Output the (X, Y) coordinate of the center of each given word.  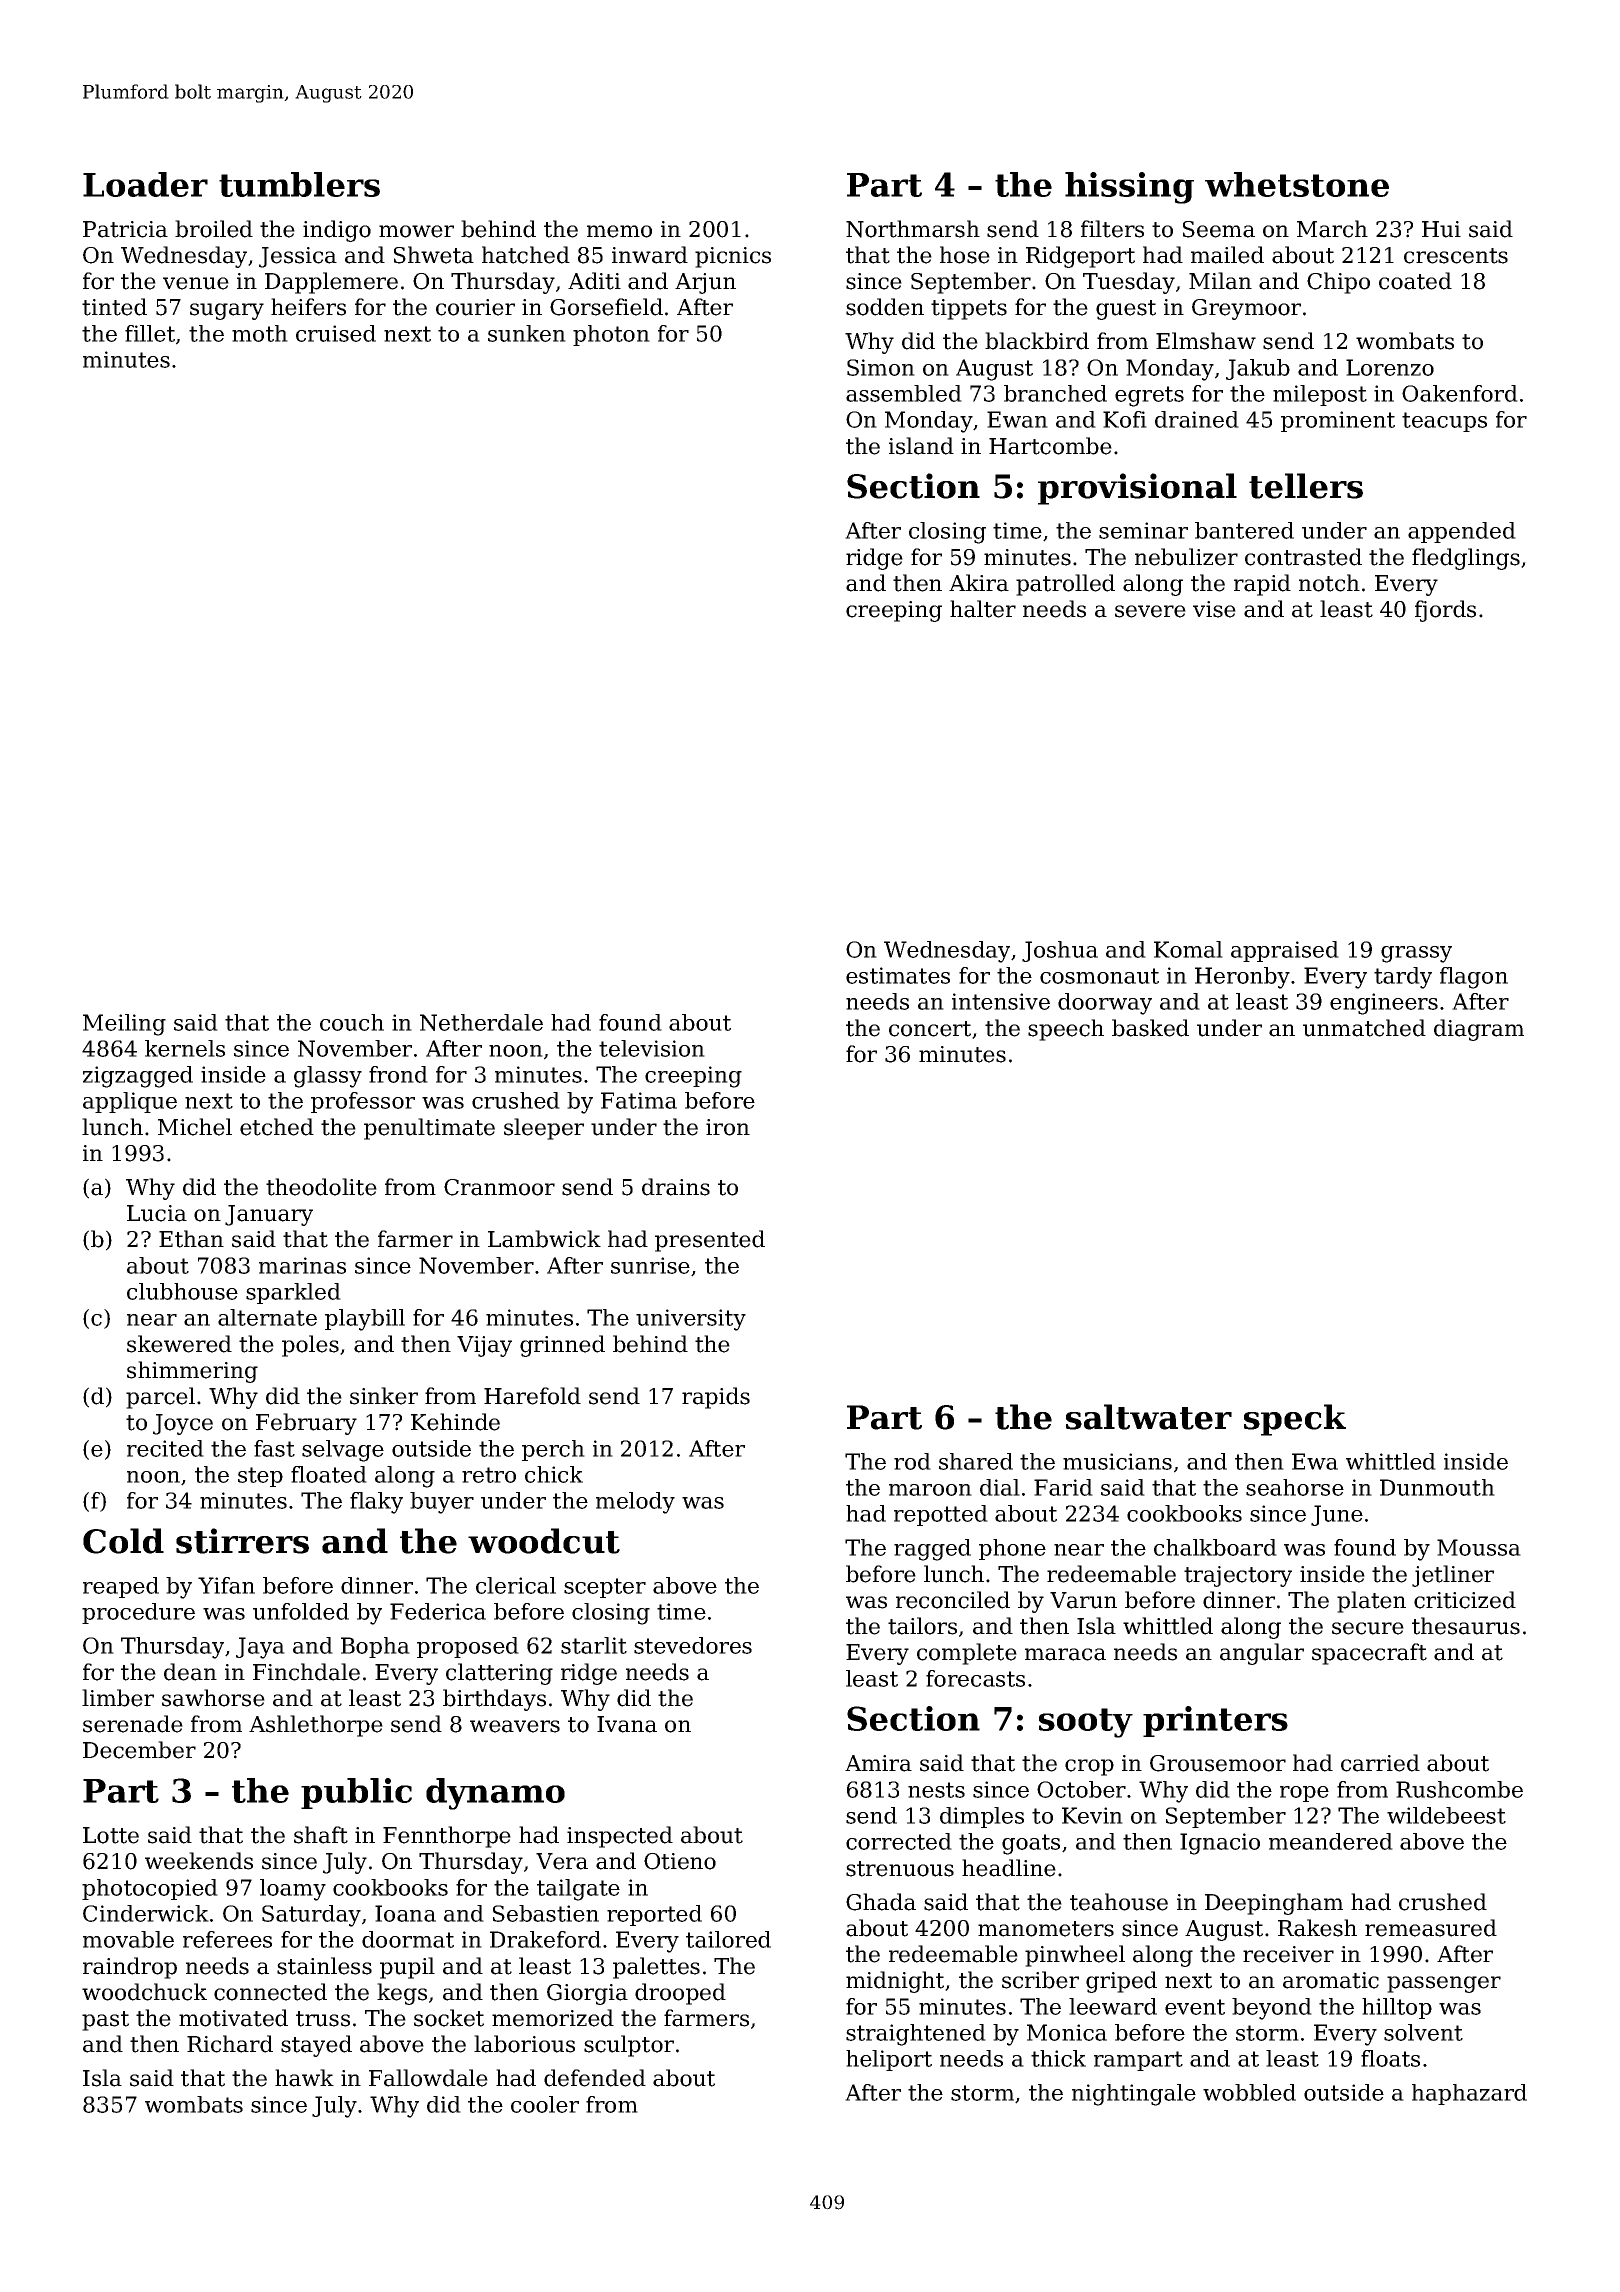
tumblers (299, 184)
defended (595, 2078)
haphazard (1469, 2094)
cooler (545, 2104)
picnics (733, 257)
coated (1415, 281)
